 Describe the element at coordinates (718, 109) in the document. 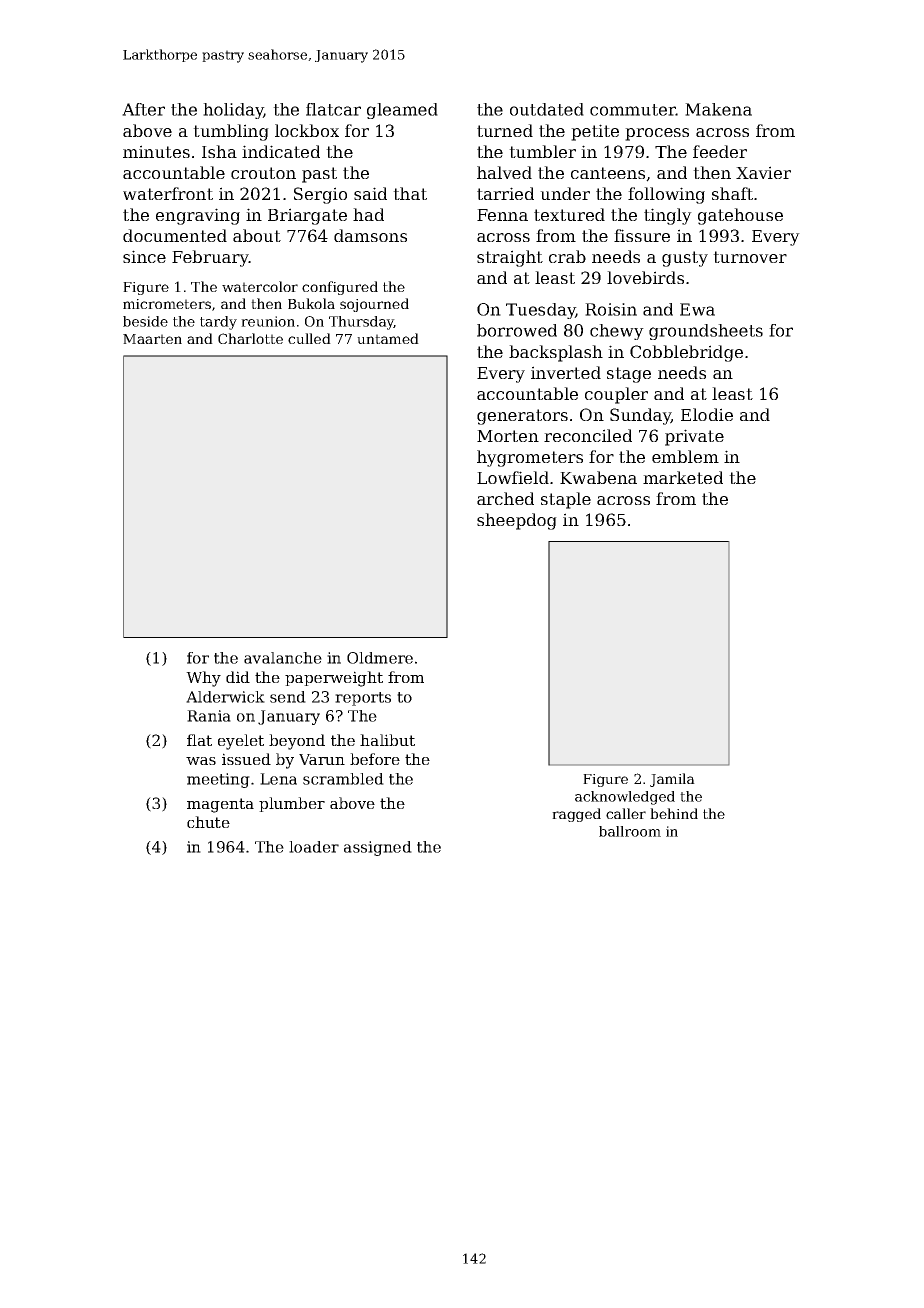

I see `Makena` at that location.
